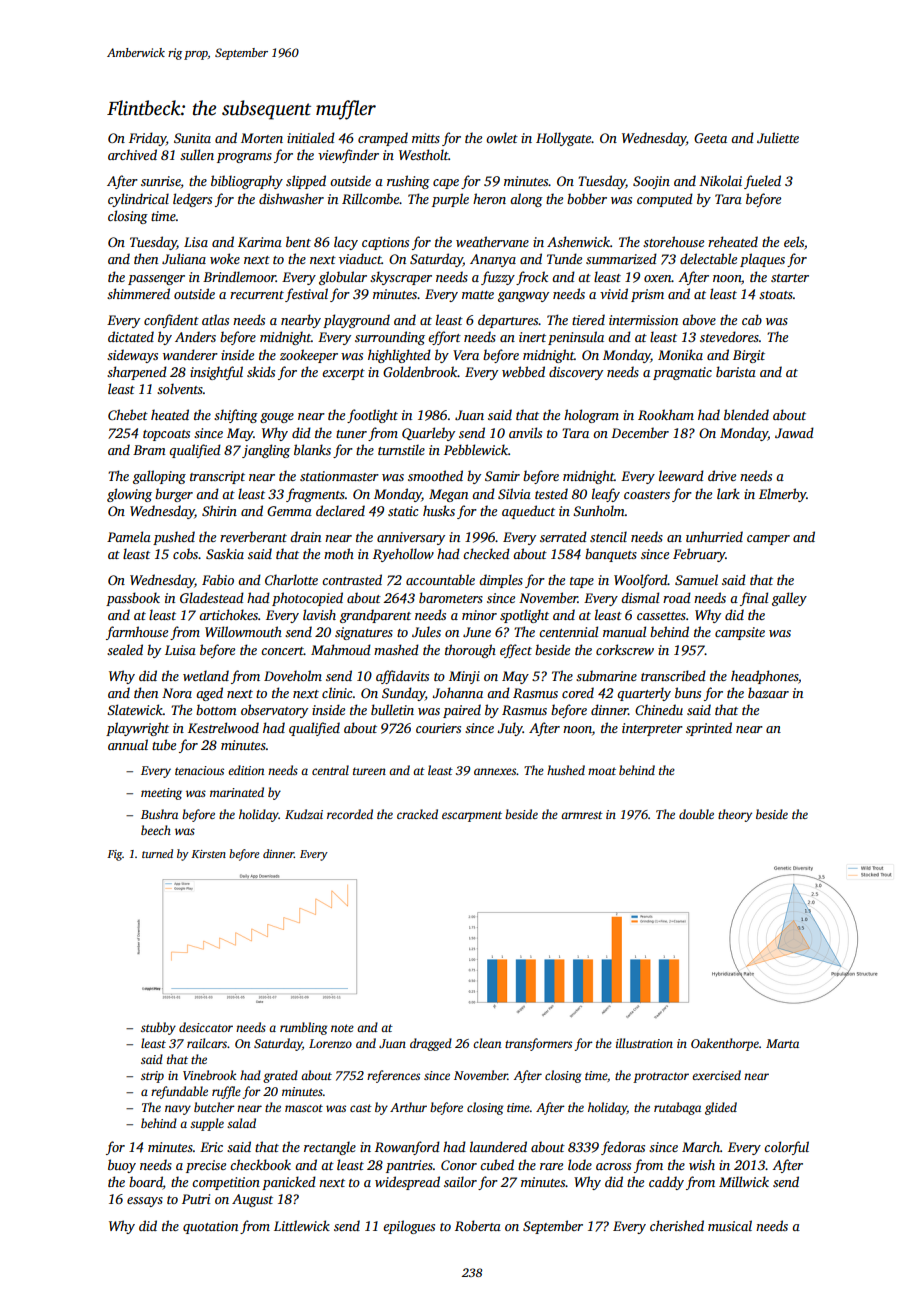 The height and width of the screenshot is (1308, 924). Describe the element at coordinates (408, 182) in the screenshot. I see `rushing` at that location.
